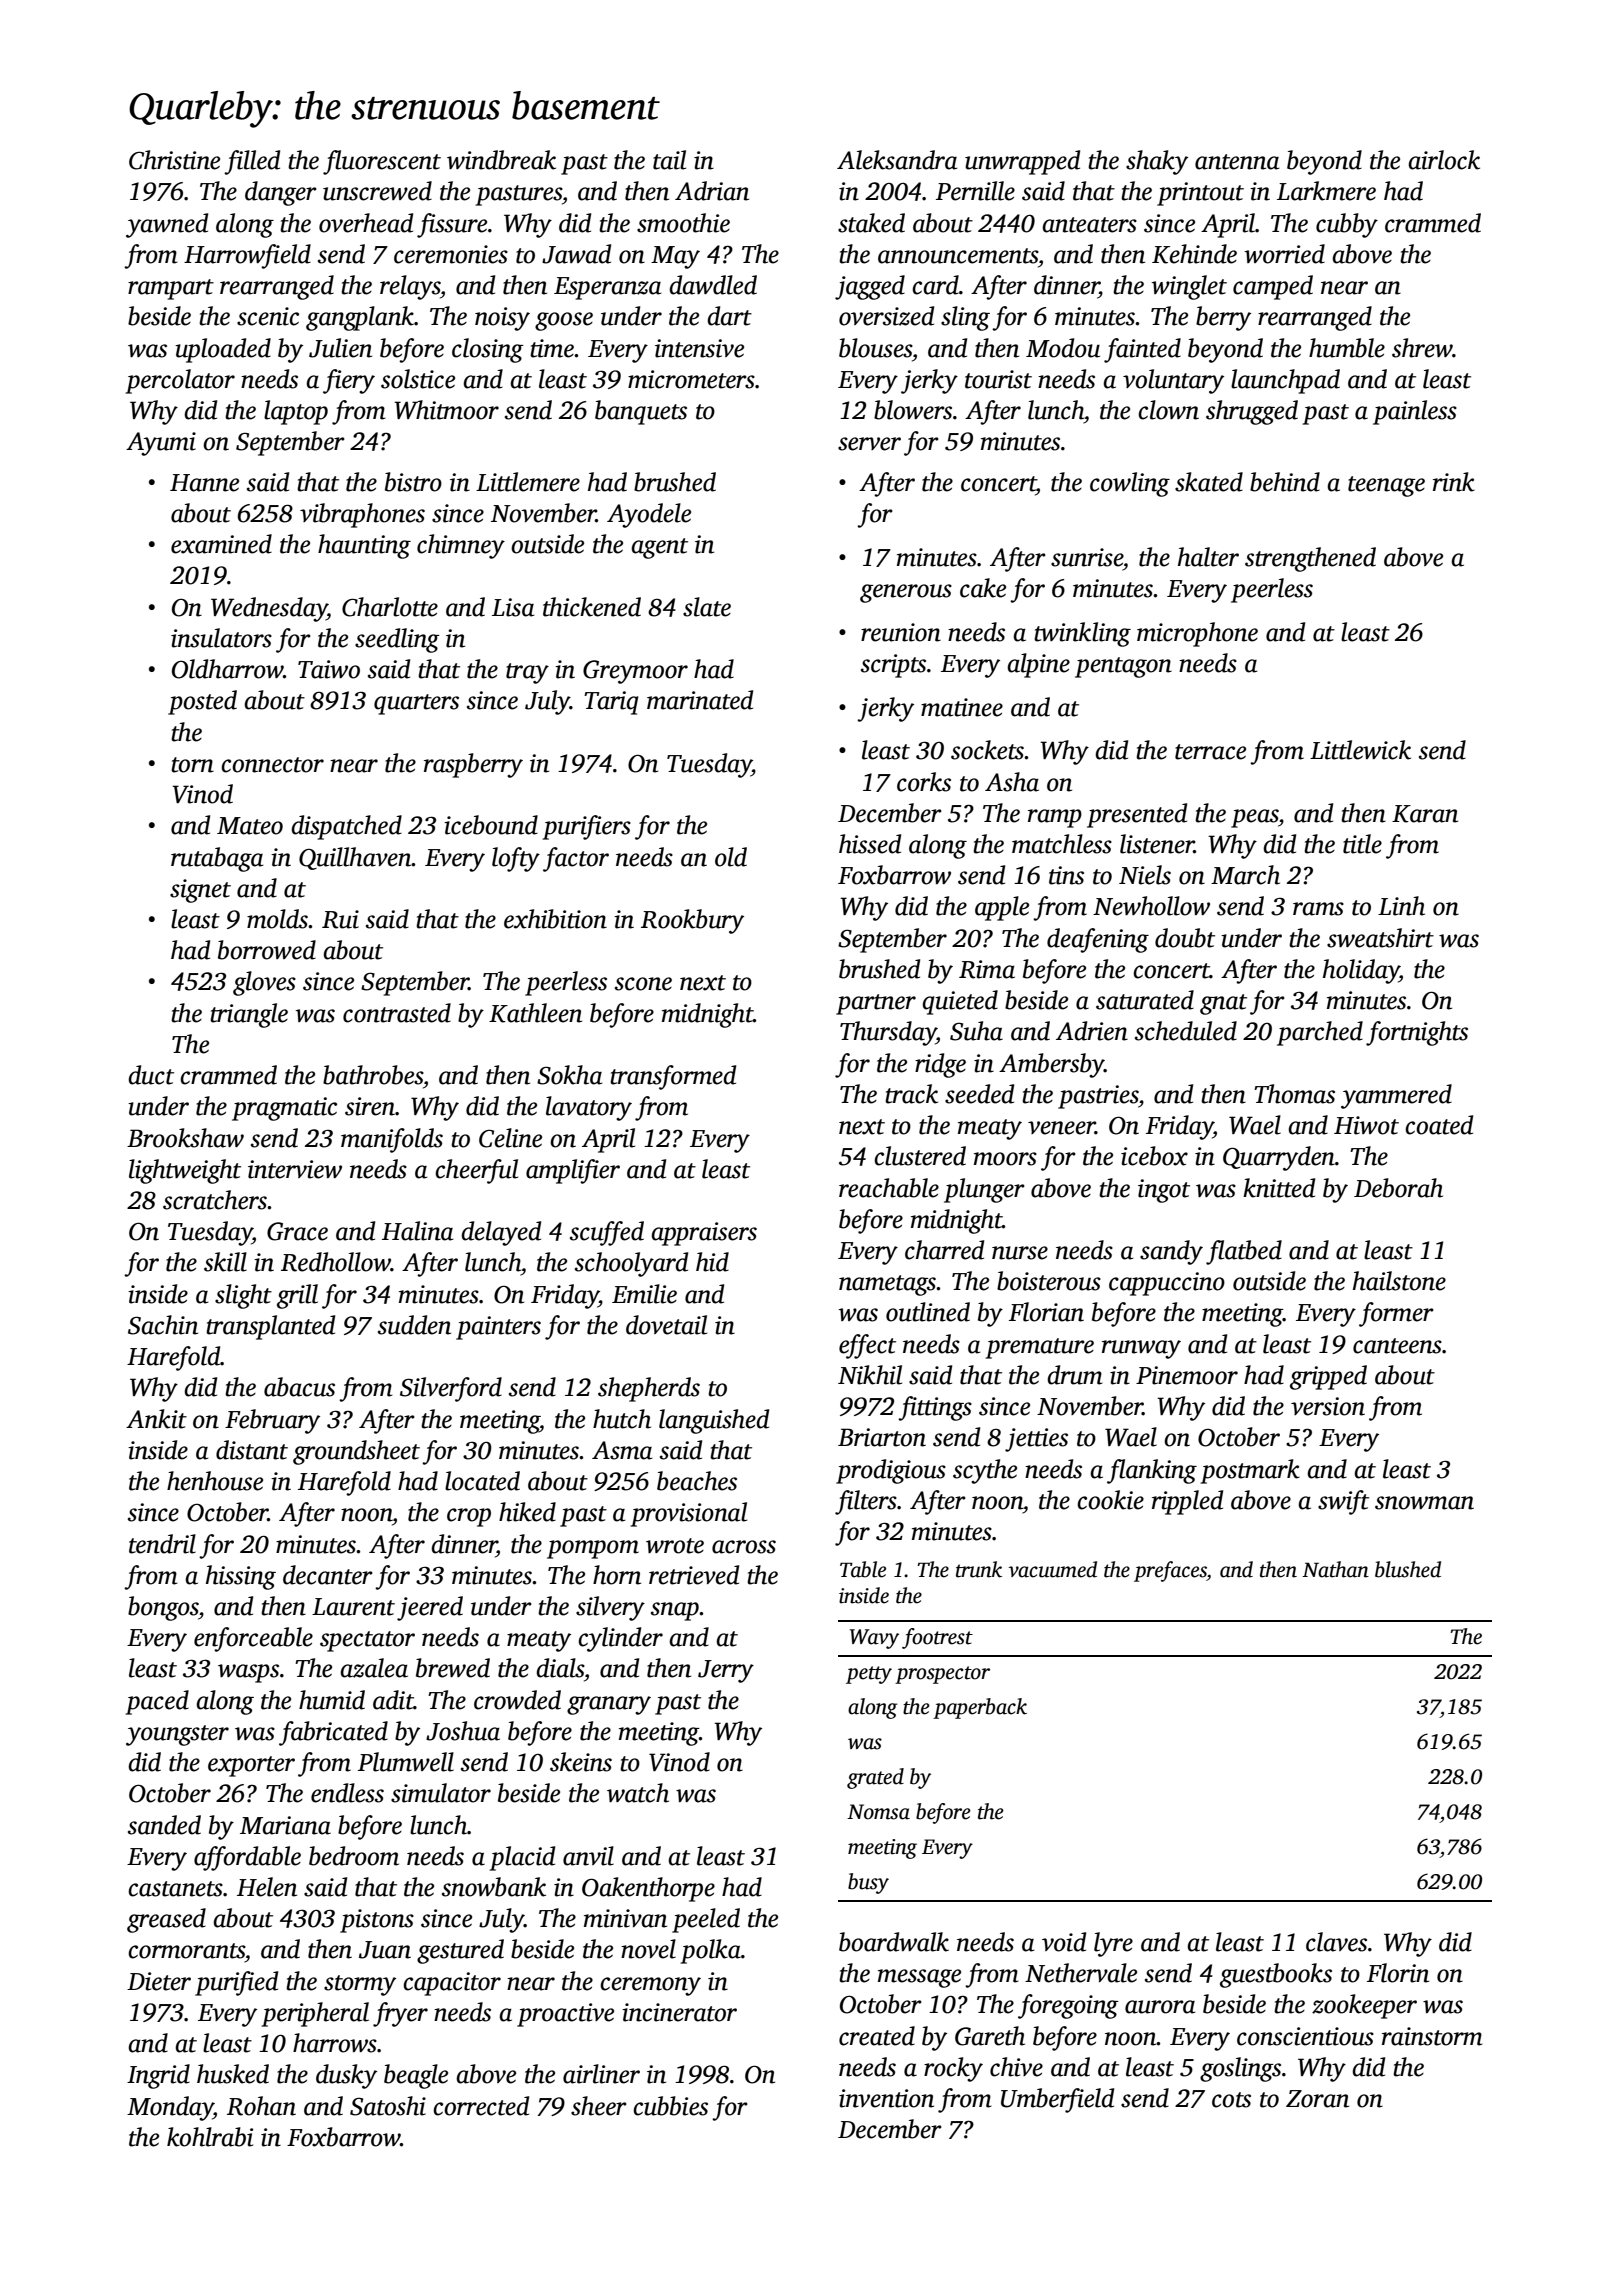 The image size is (1620, 2292). Describe the element at coordinates (1444, 160) in the page. I see `airlock` at that location.
